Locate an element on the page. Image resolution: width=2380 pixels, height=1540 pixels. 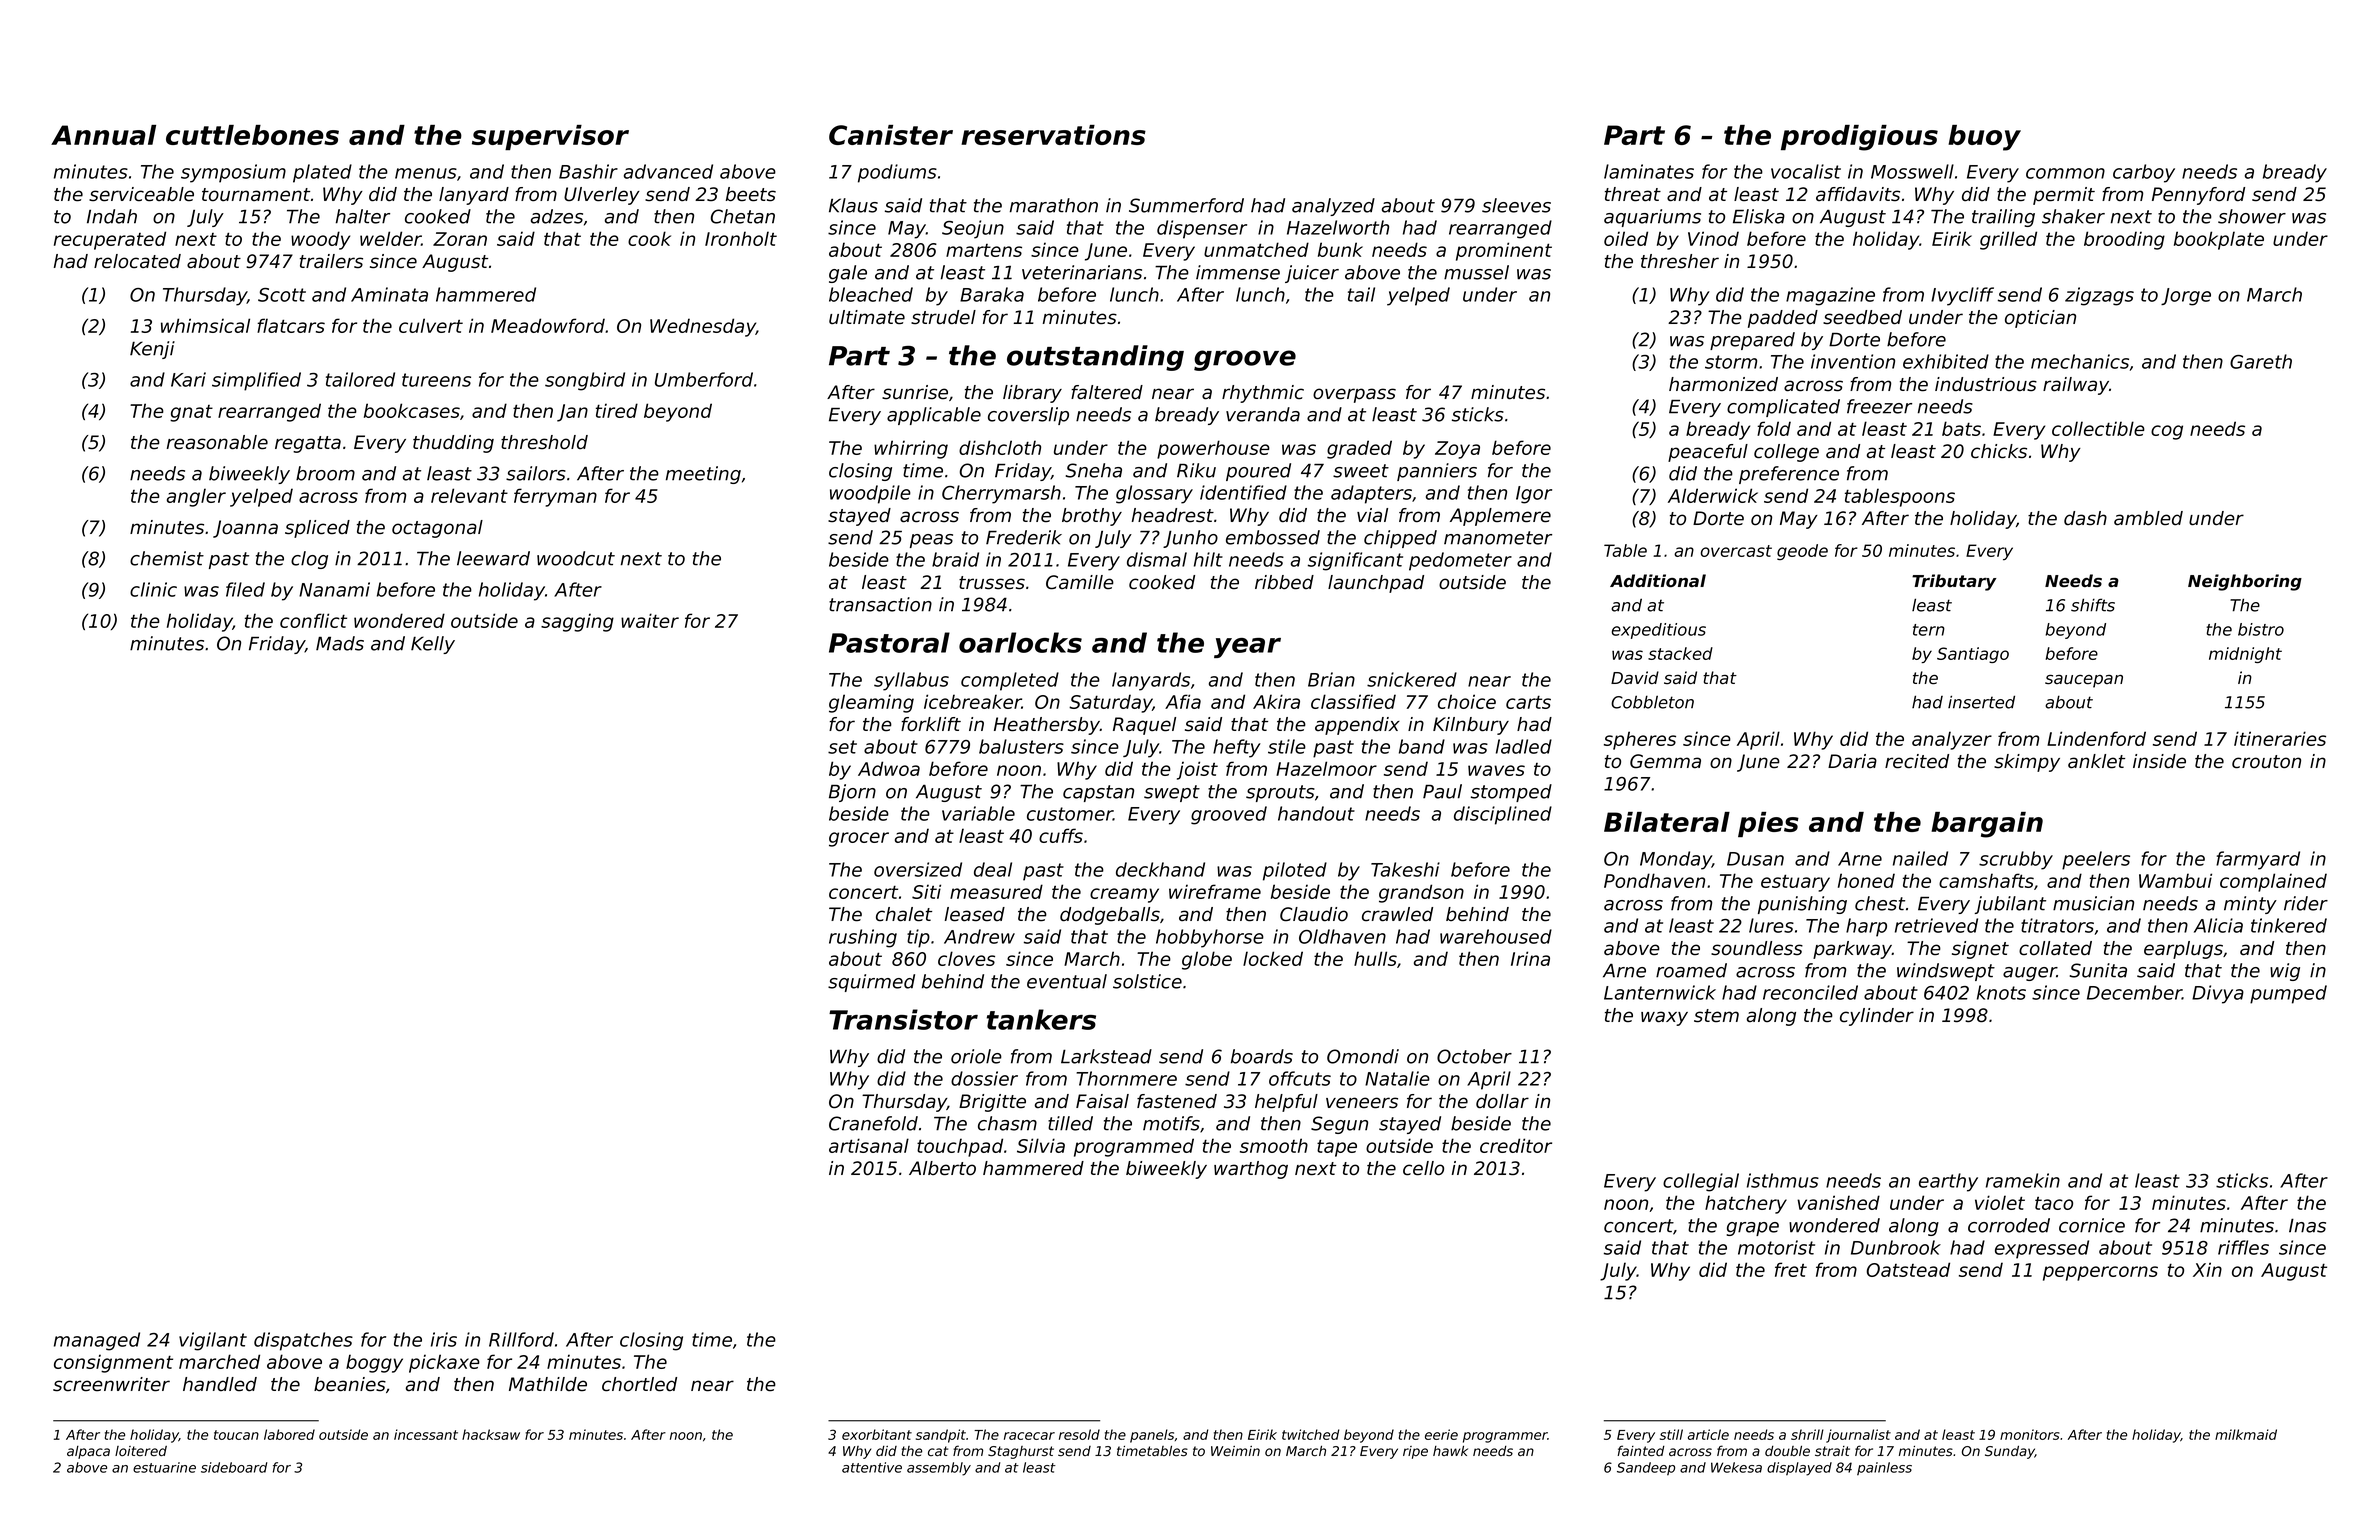
carboy is located at coordinates (2144, 173).
